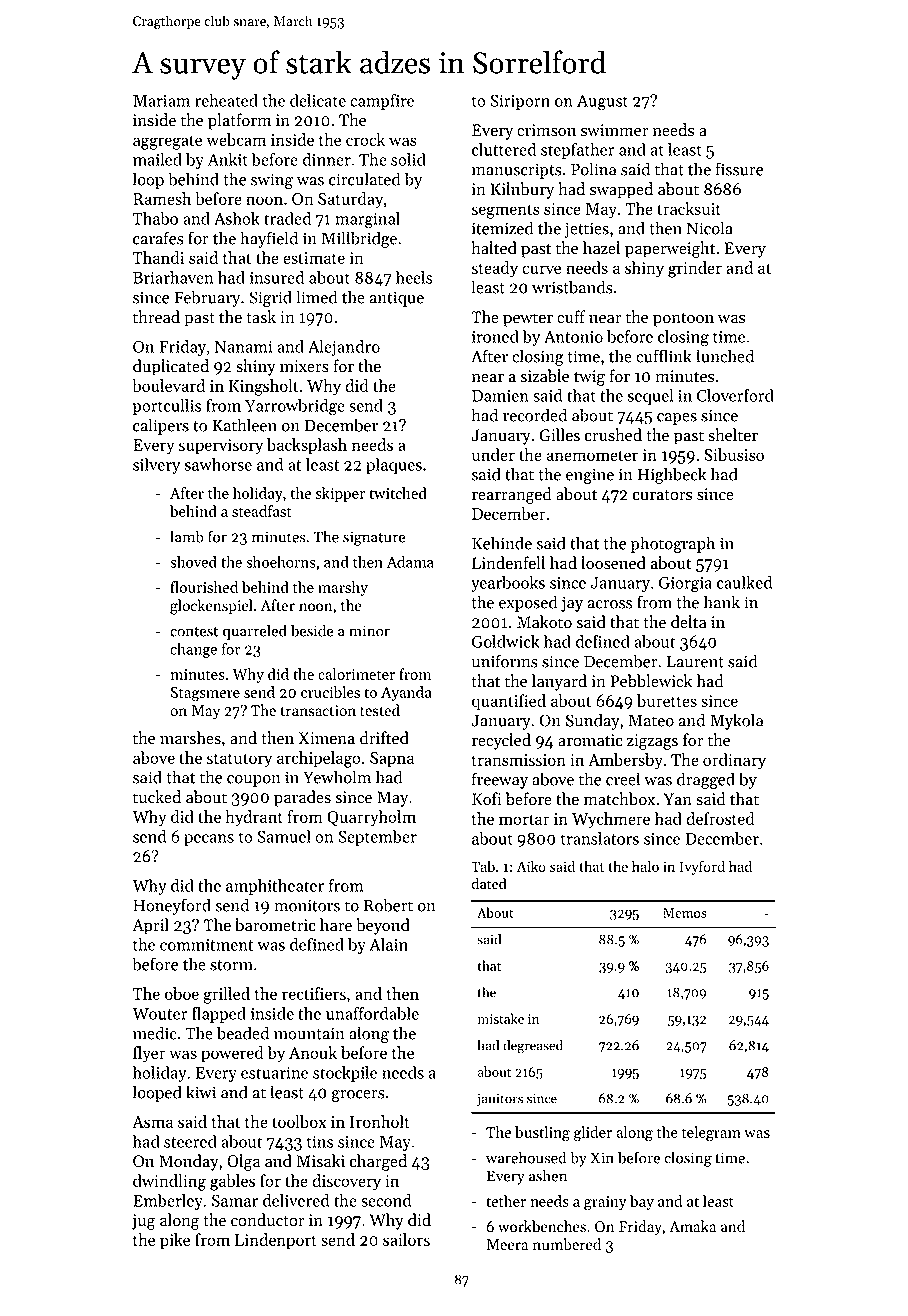 Image resolution: width=908 pixels, height=1316 pixels. I want to click on bustling, so click(542, 1134).
